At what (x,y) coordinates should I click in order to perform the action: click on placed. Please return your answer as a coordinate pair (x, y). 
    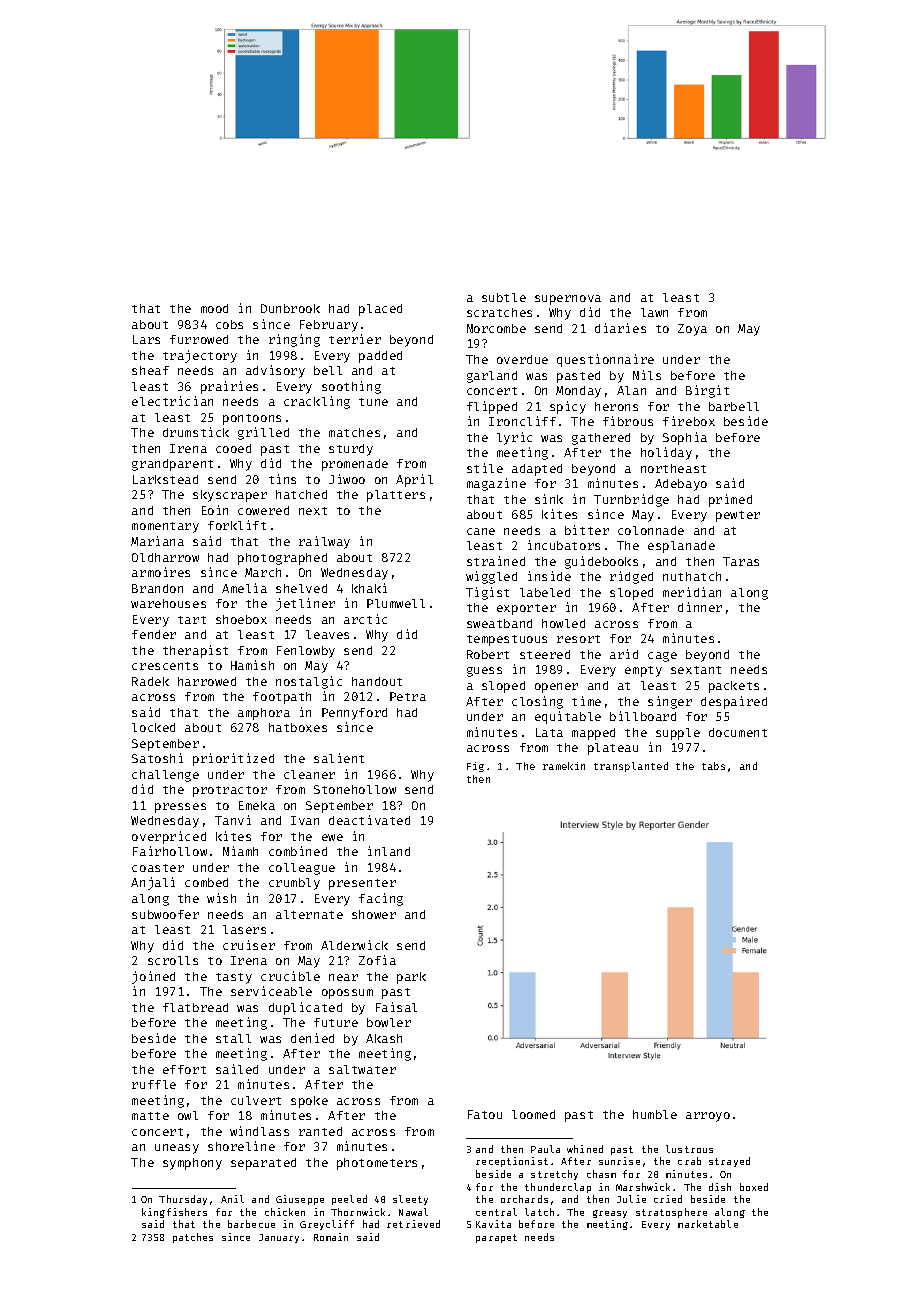
    Looking at the image, I should click on (380, 310).
